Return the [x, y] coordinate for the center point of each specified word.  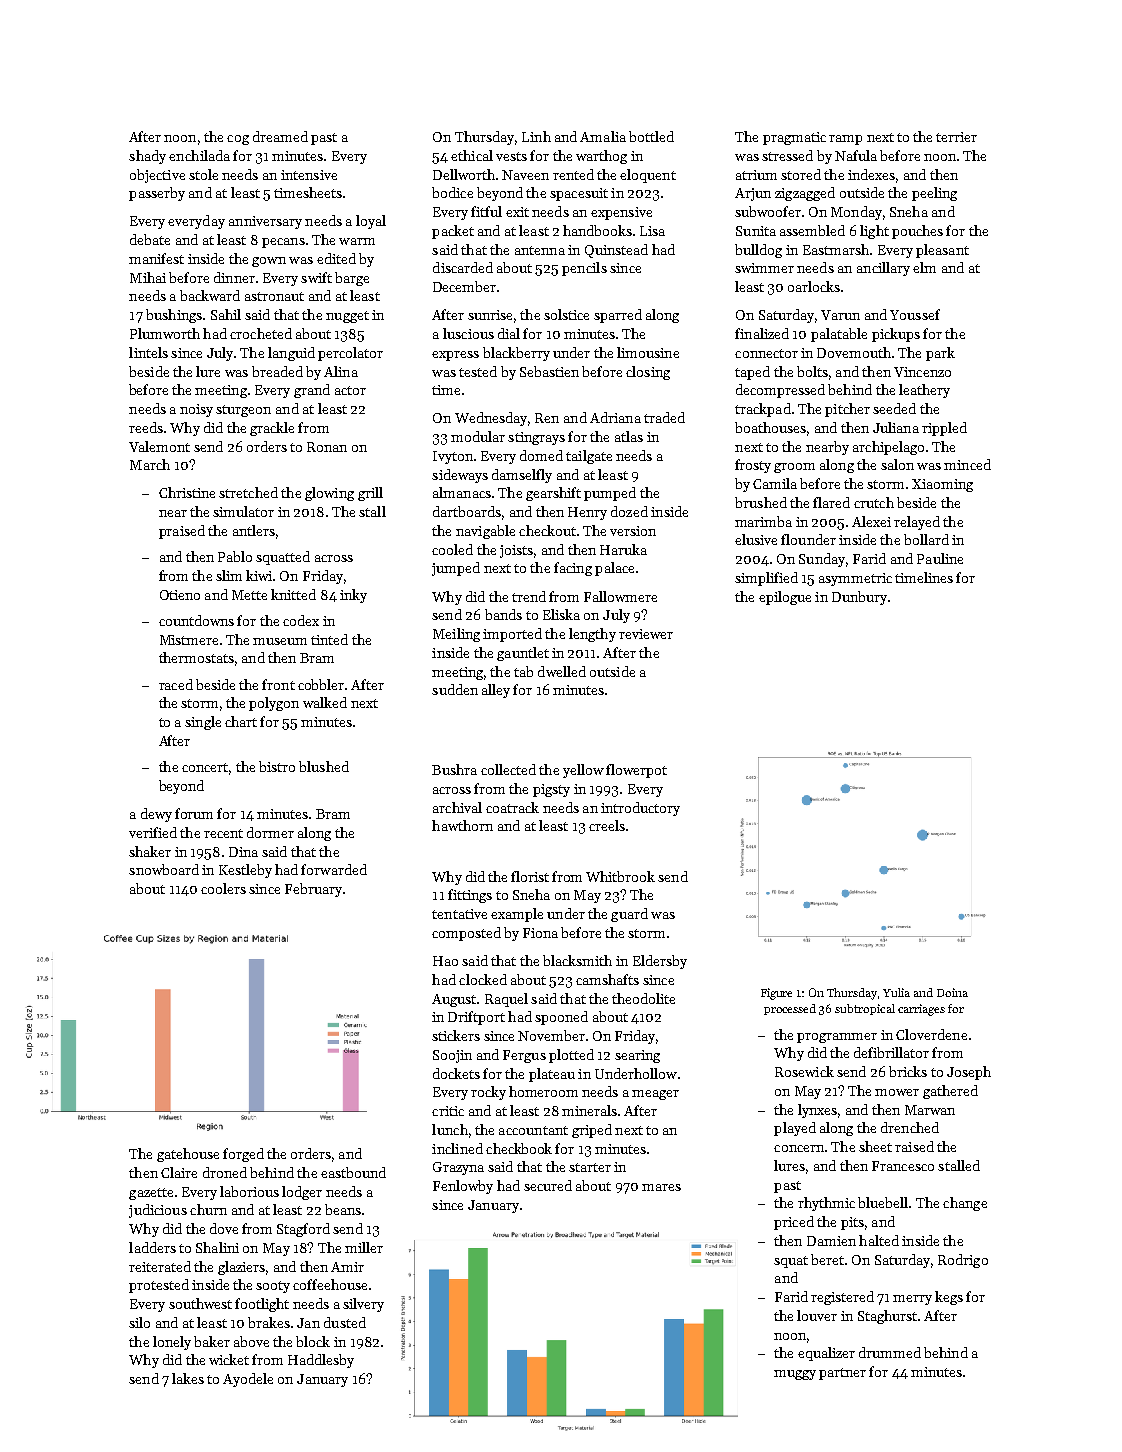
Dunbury [859, 598]
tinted [329, 639]
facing [573, 569]
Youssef [915, 314]
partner [842, 1374]
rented [573, 174]
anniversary [265, 222]
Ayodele [248, 1380]
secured [548, 1185]
